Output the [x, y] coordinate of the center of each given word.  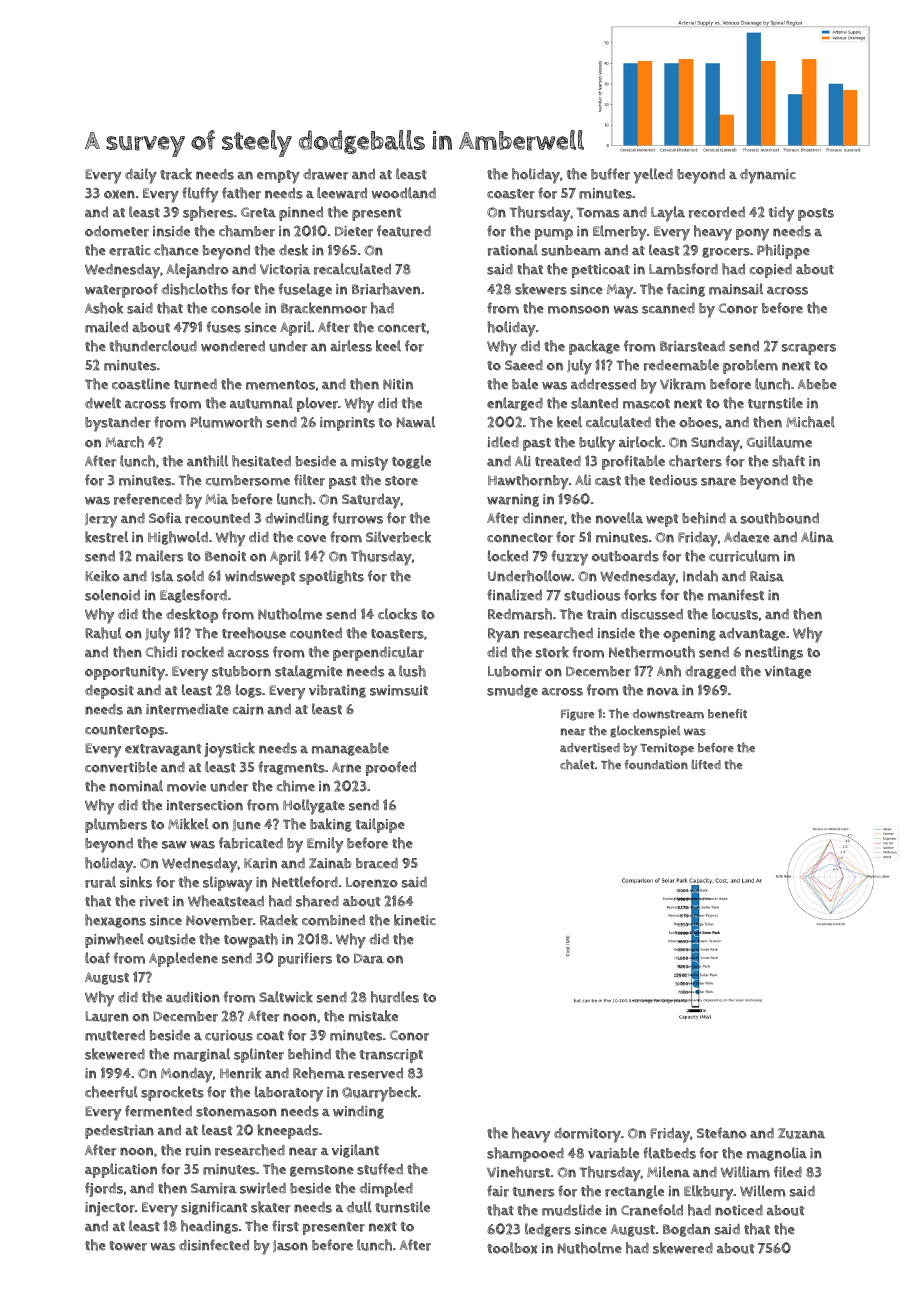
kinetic [415, 920]
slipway [227, 884]
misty [369, 463]
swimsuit [399, 690]
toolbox [512, 1248]
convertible [121, 767]
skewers [541, 289]
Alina [817, 537]
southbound [780, 518]
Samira [214, 1188]
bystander [118, 424]
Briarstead [692, 346]
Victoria [285, 269]
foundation [656, 765]
